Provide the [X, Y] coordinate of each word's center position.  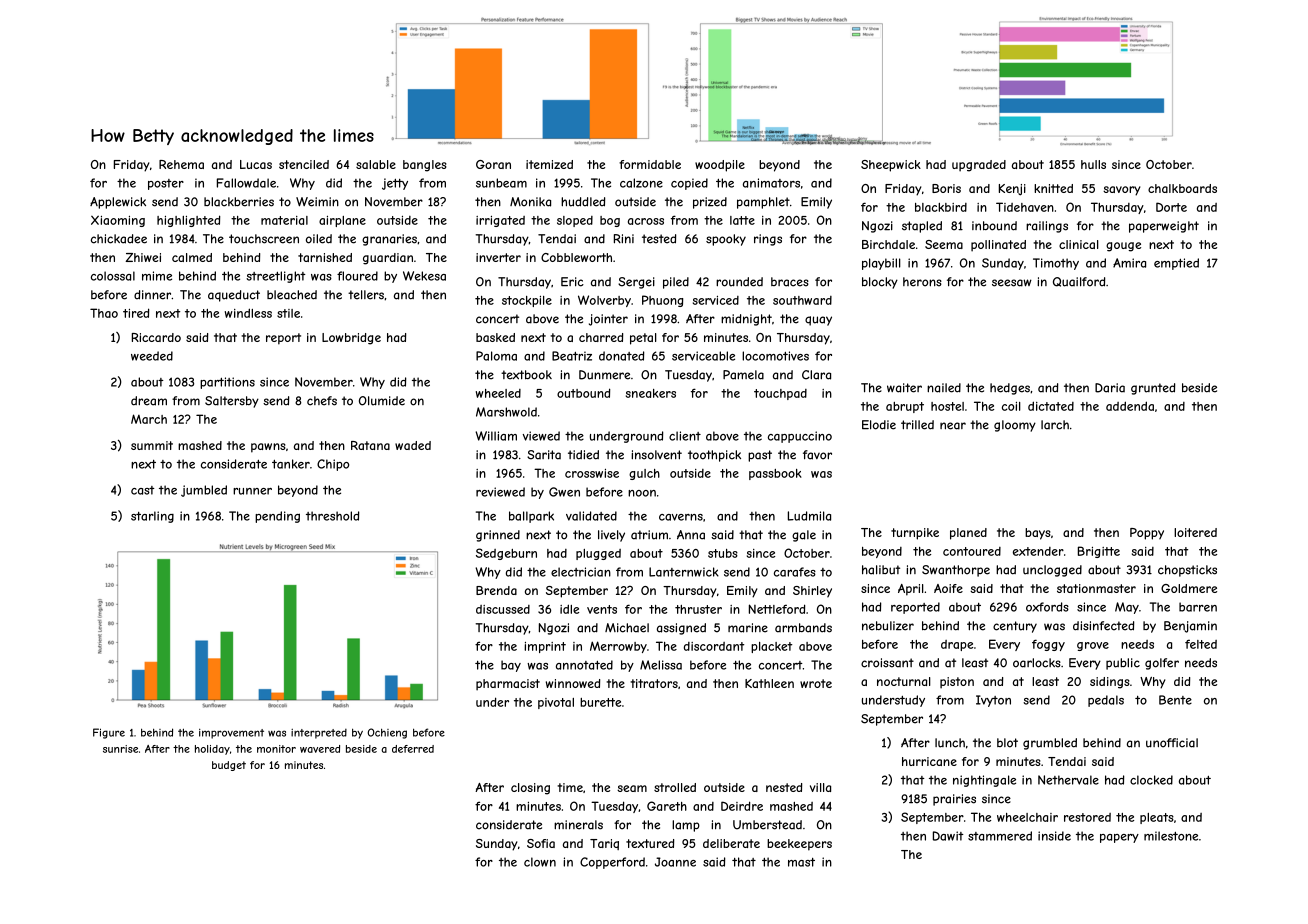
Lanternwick [684, 572]
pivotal [556, 703]
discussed [503, 609]
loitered [1195, 532]
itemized [549, 164]
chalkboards [1182, 188]
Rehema [181, 164]
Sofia [541, 843]
